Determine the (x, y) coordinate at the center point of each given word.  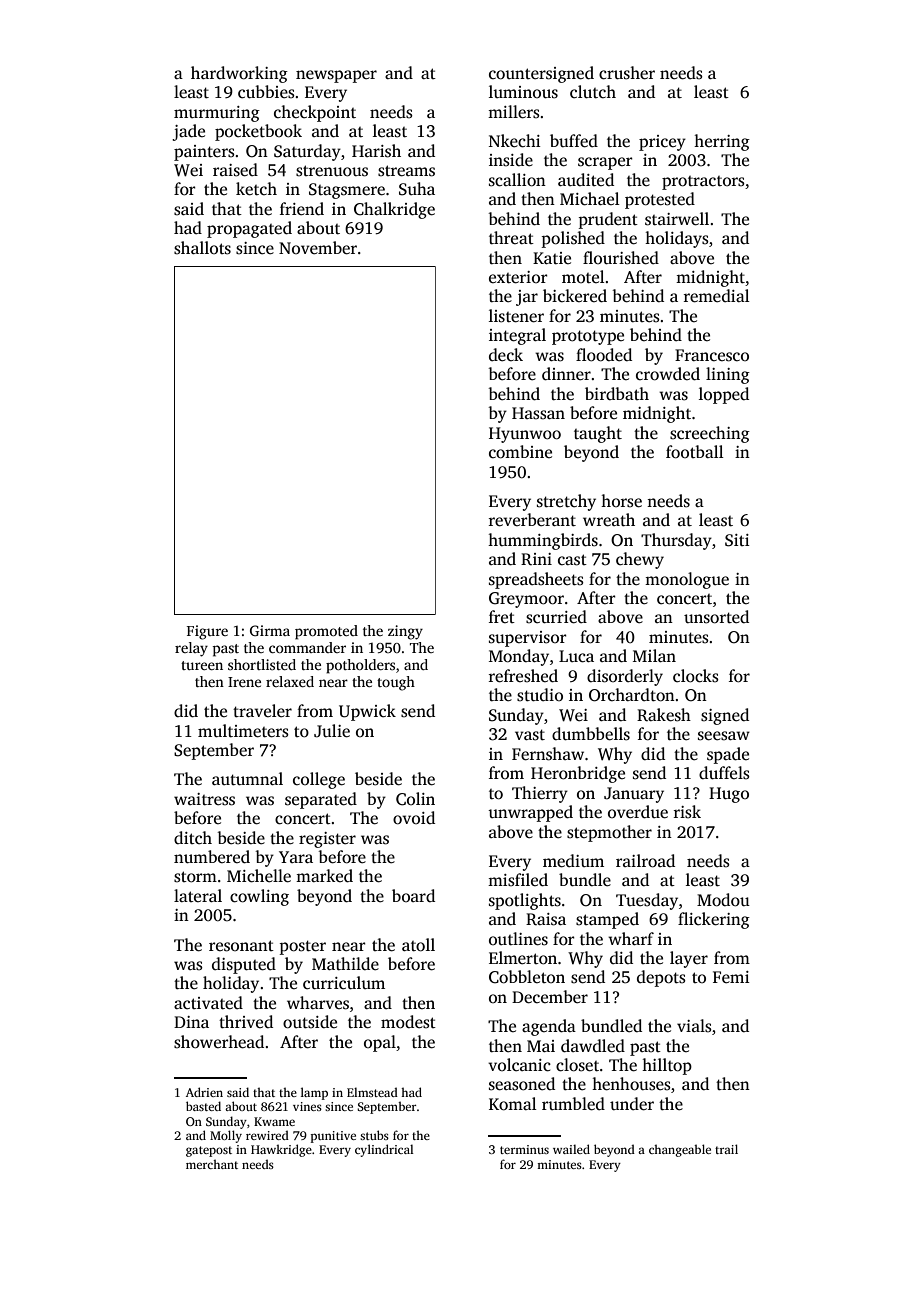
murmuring (217, 114)
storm (195, 877)
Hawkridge (281, 1150)
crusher (627, 73)
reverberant (532, 520)
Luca (576, 656)
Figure (207, 632)
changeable (680, 1150)
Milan (654, 655)
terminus (524, 1149)
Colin (415, 799)
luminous (523, 92)
